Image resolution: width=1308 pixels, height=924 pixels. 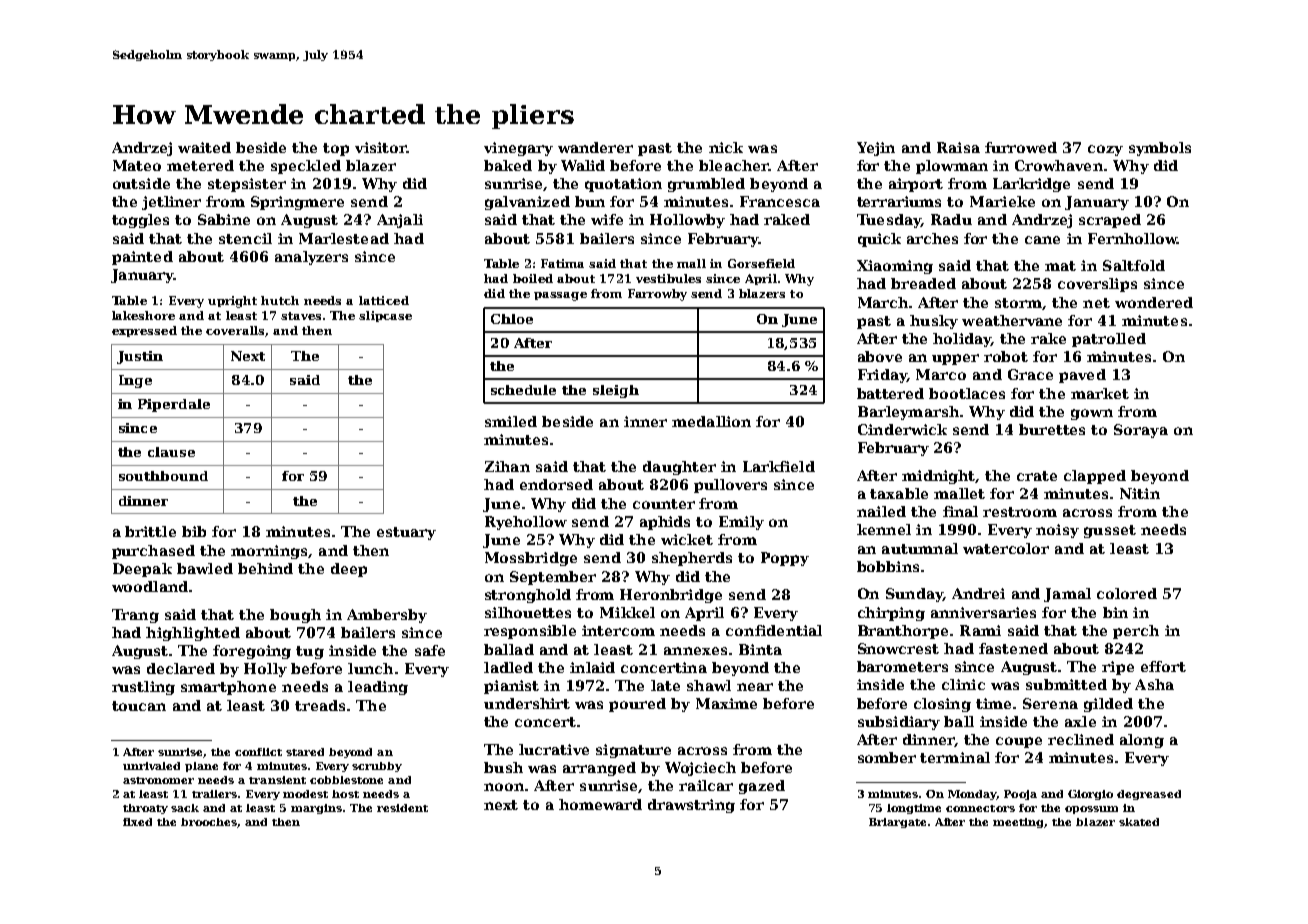 I want to click on Piperdale, so click(x=174, y=405).
